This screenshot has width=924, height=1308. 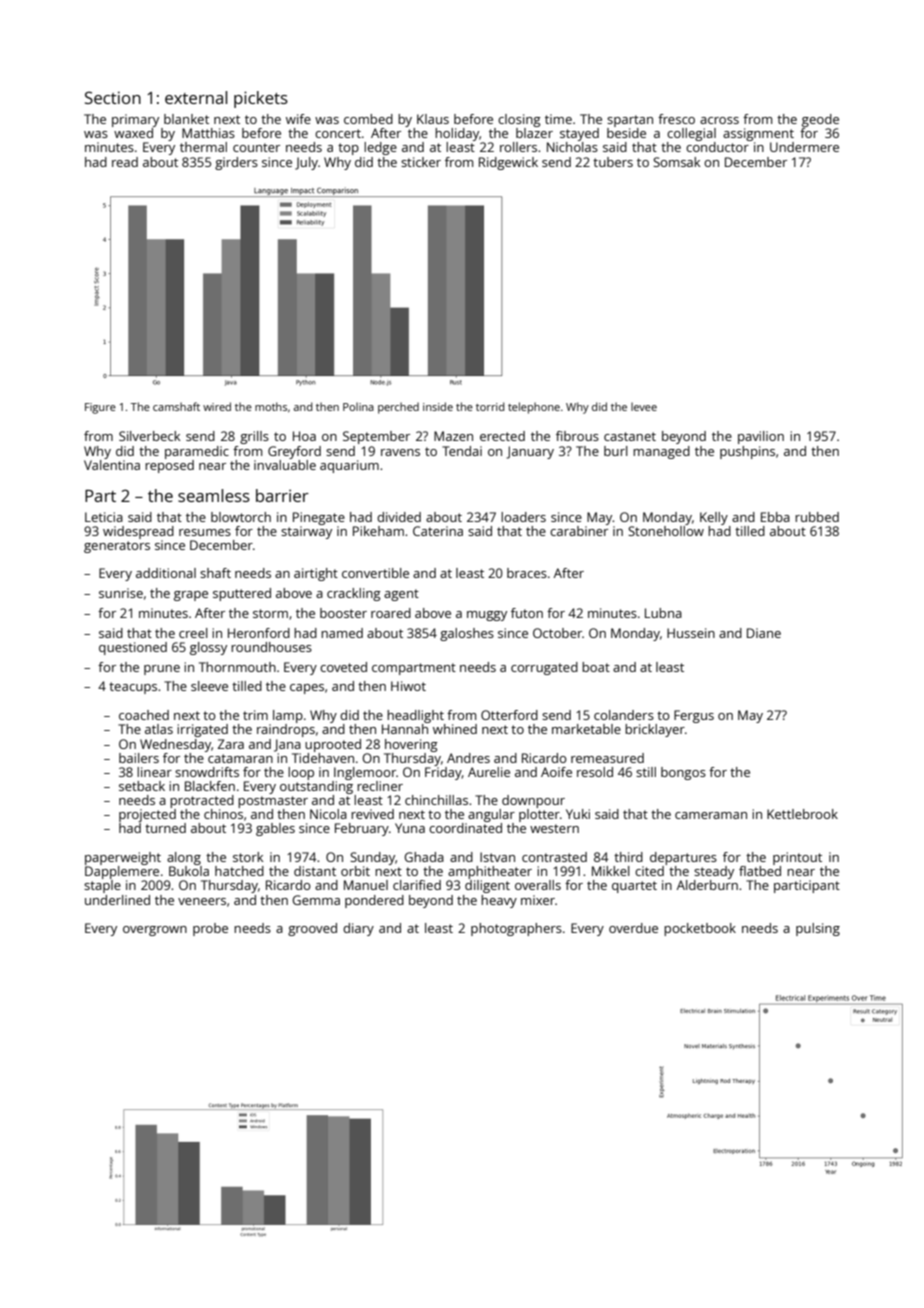 I want to click on Fergus, so click(x=694, y=716).
